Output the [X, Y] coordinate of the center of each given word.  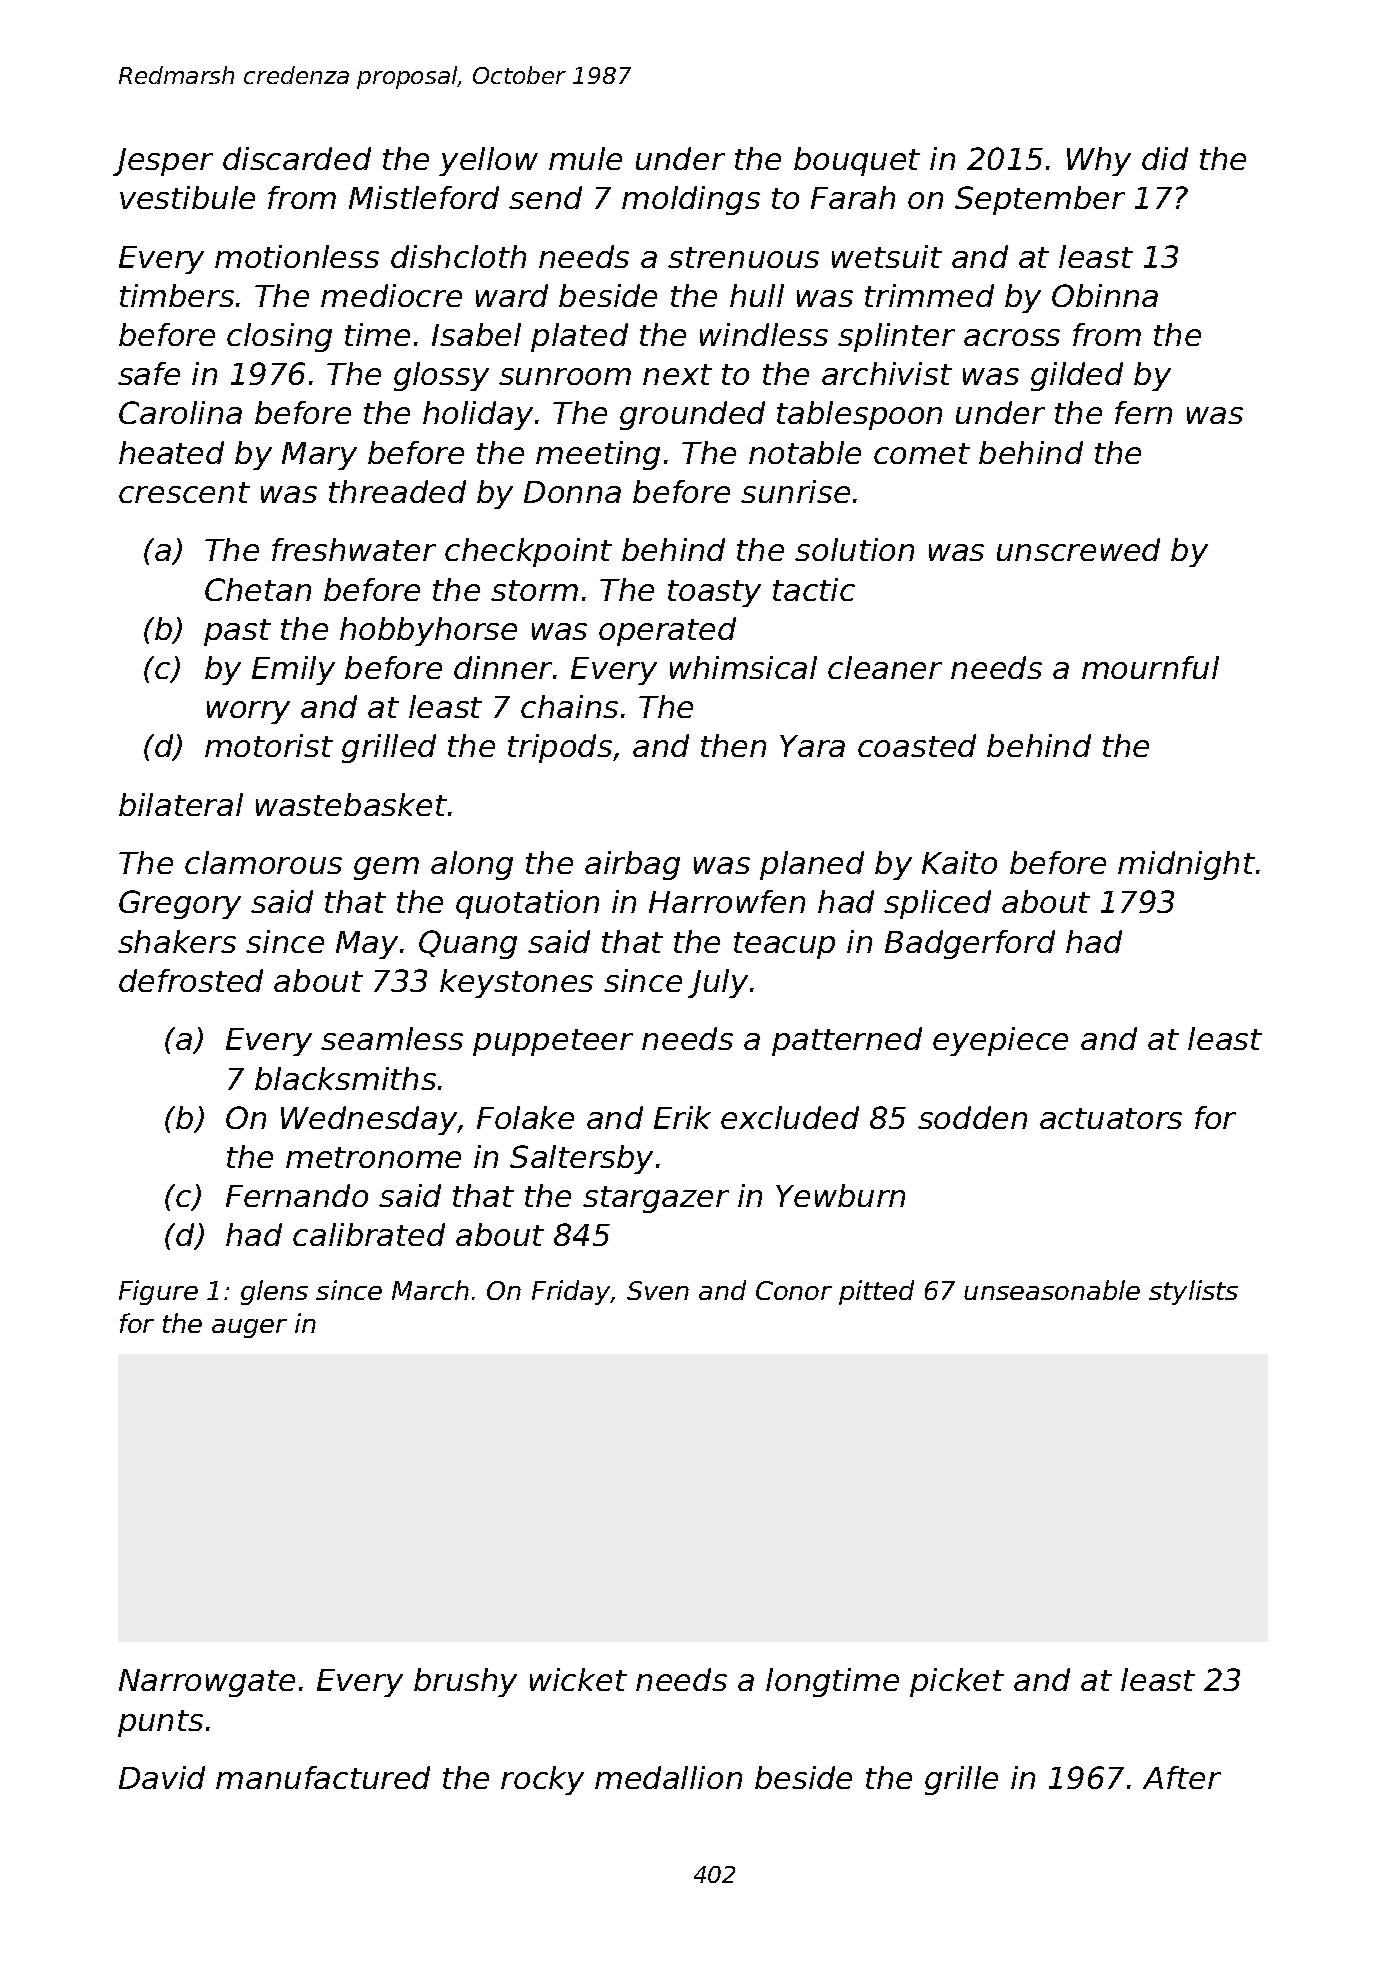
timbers [177, 295]
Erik [682, 1117]
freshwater [354, 549]
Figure [158, 1292]
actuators [1111, 1118]
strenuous [743, 257]
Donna [572, 492]
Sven [658, 1290]
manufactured [323, 1777]
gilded [1077, 376]
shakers [177, 941]
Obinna [1105, 295]
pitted [876, 1292]
